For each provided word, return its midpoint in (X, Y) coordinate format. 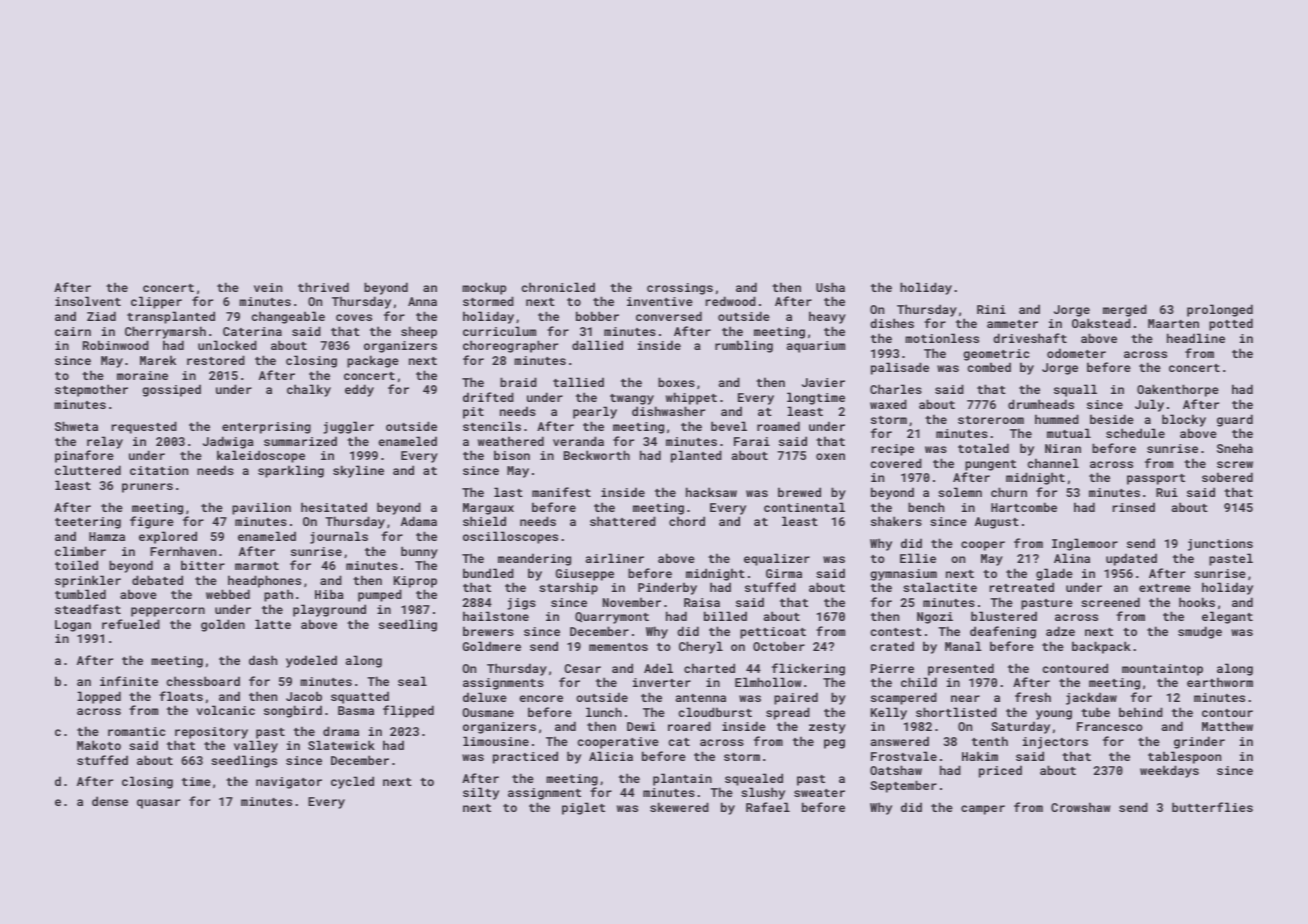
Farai (752, 441)
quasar (158, 804)
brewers (488, 631)
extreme (1165, 588)
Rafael (768, 807)
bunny (419, 552)
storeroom (991, 420)
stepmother (91, 390)
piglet (583, 808)
